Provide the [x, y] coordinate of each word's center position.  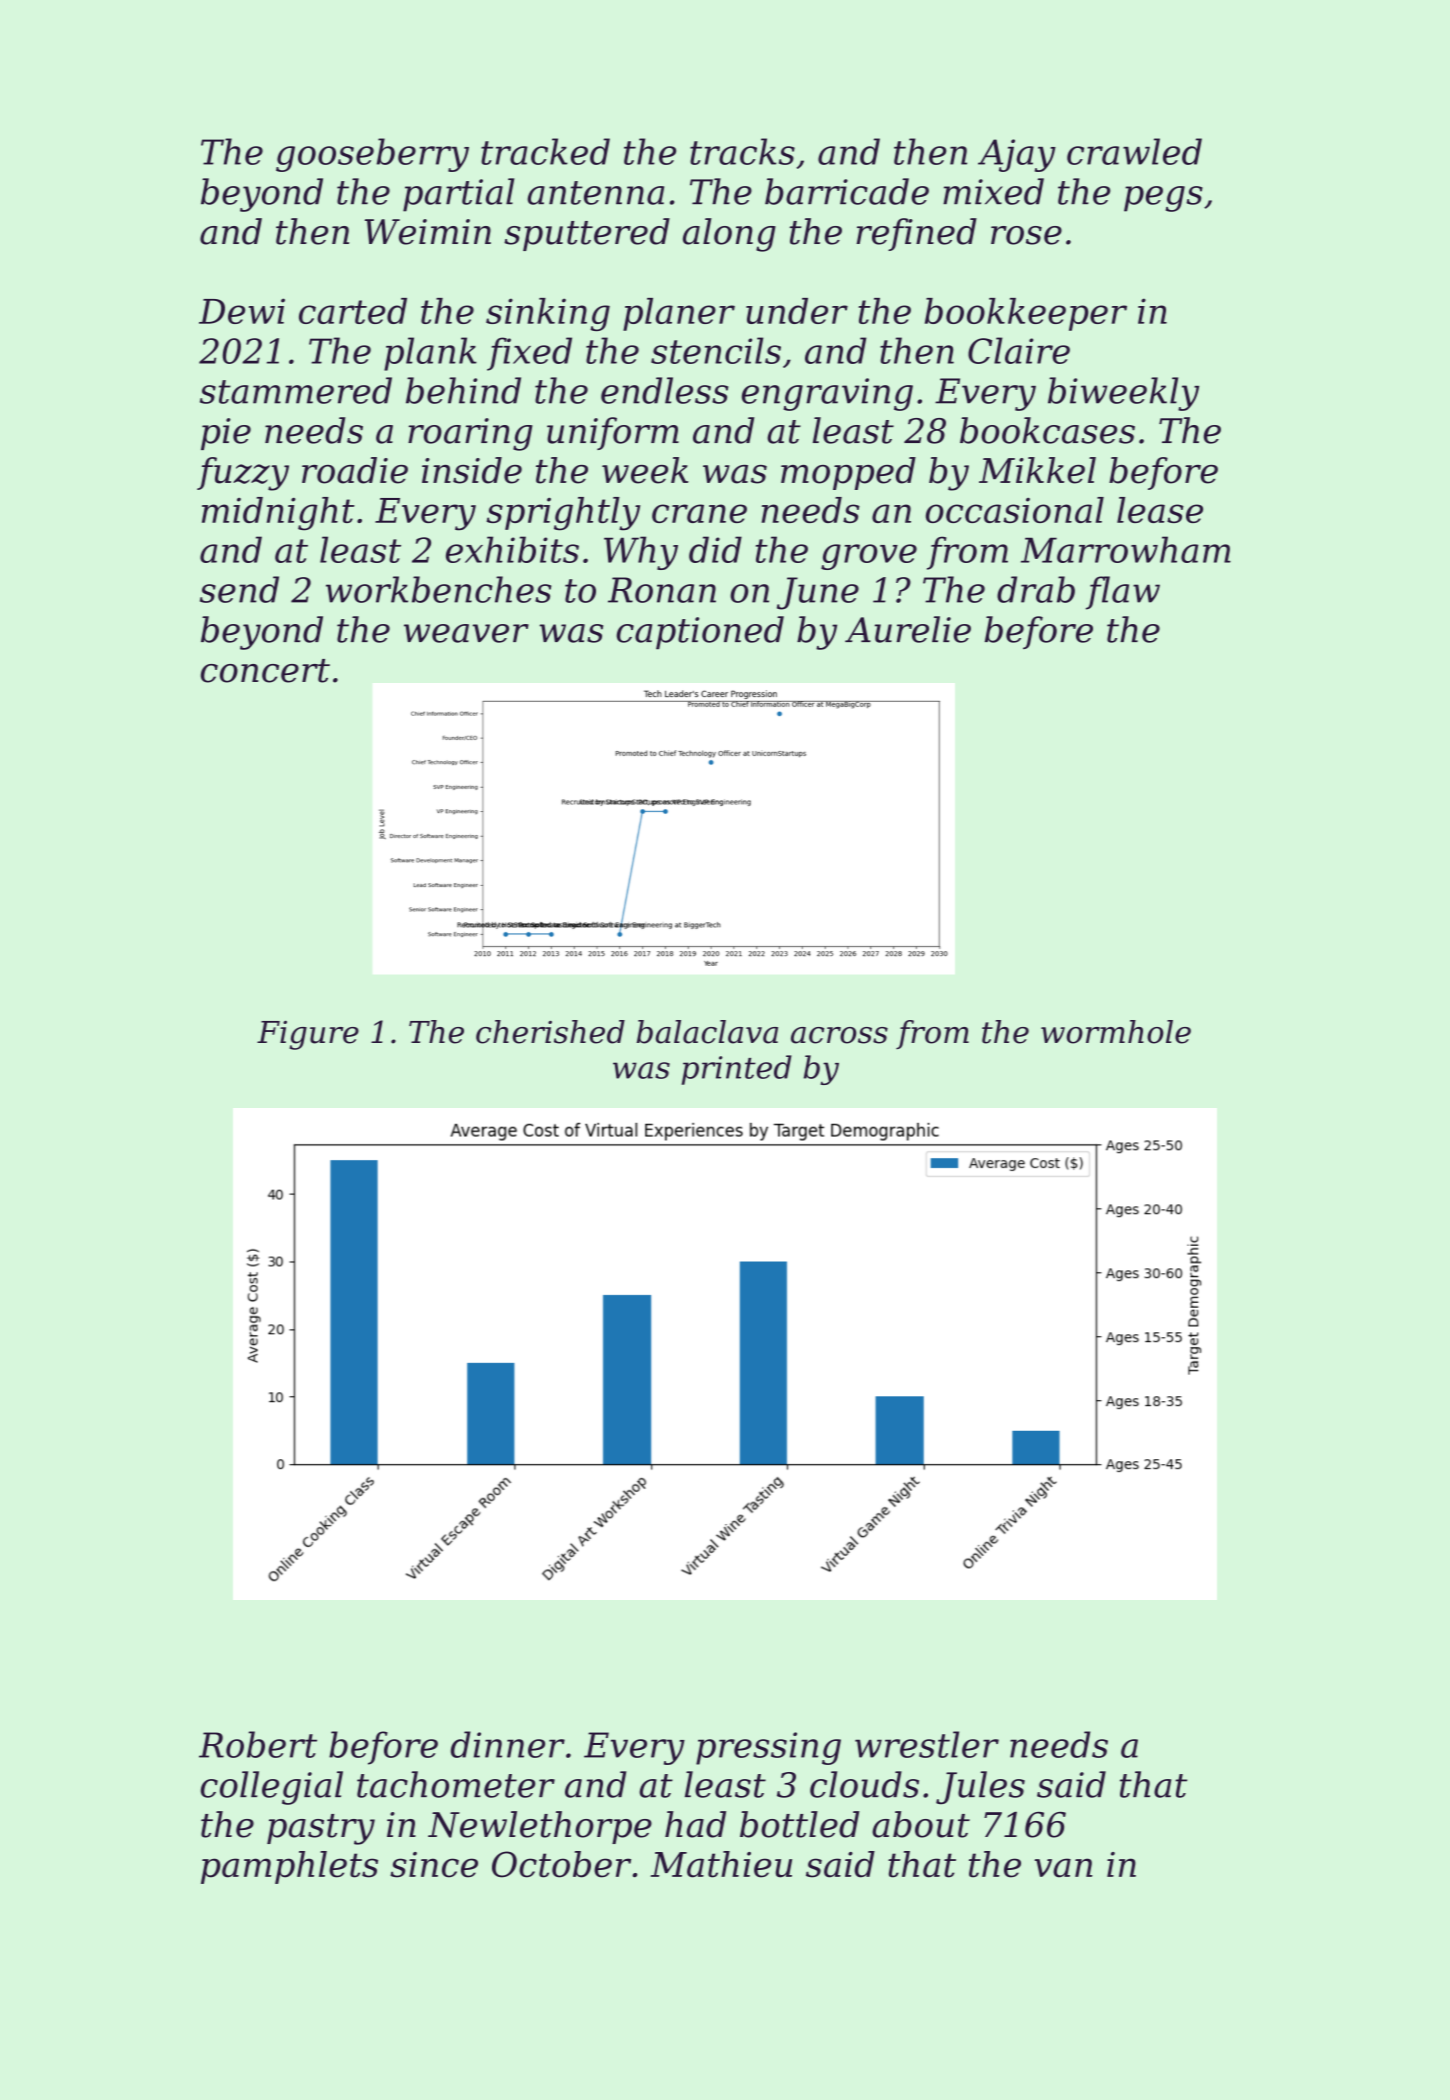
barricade [847, 191]
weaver [466, 633]
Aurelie [908, 629]
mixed [993, 191]
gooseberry [372, 155]
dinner [508, 1744]
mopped [848, 473]
